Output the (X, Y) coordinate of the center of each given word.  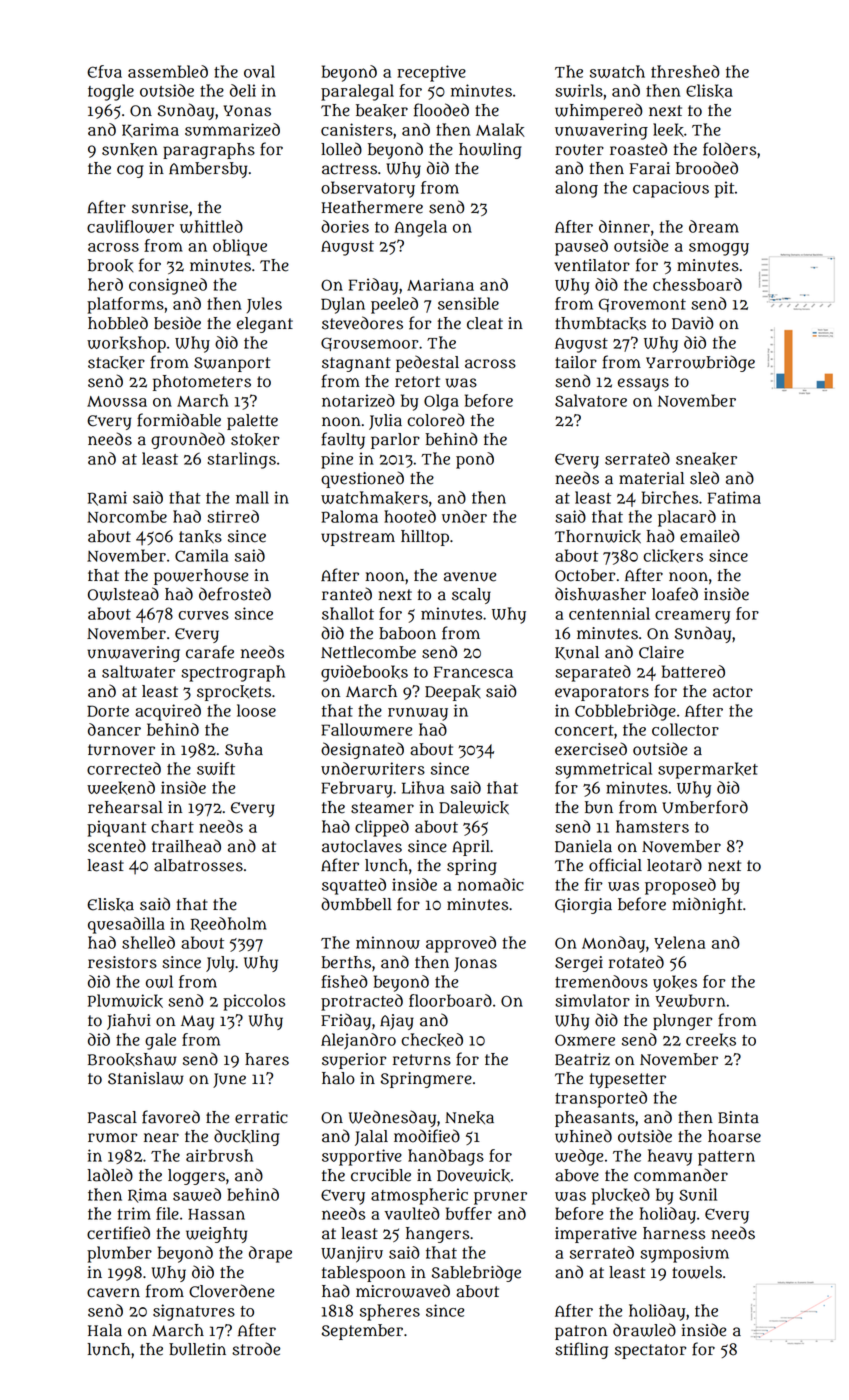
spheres (390, 1312)
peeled (394, 305)
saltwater (138, 671)
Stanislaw (146, 1078)
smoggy (719, 249)
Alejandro (358, 1041)
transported (601, 1099)
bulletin (197, 1349)
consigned (168, 286)
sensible (468, 303)
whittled (211, 226)
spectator (650, 1351)
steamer (382, 808)
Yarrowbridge (700, 363)
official (615, 865)
